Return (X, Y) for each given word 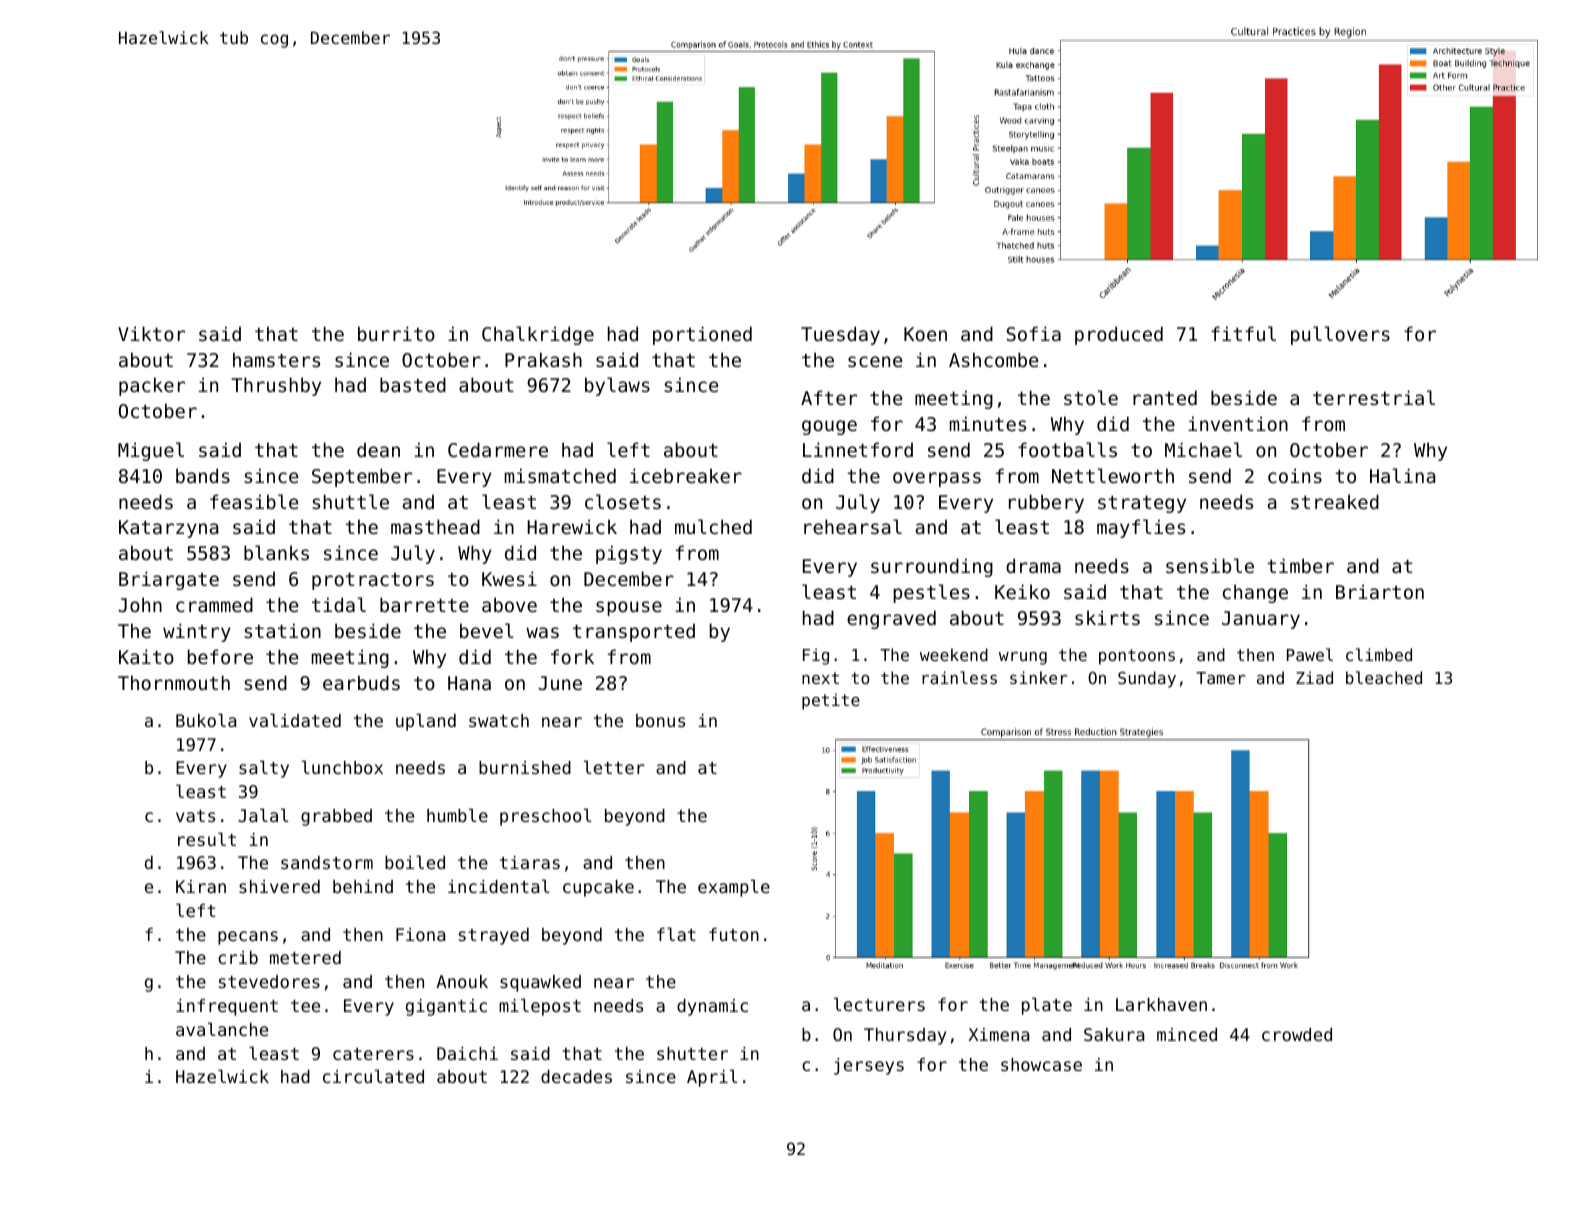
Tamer (1220, 678)
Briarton (1380, 591)
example (734, 888)
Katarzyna (169, 529)
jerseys (869, 1066)
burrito (396, 333)
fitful (1243, 333)
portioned (702, 335)
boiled (415, 862)
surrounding (932, 567)
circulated (373, 1076)
